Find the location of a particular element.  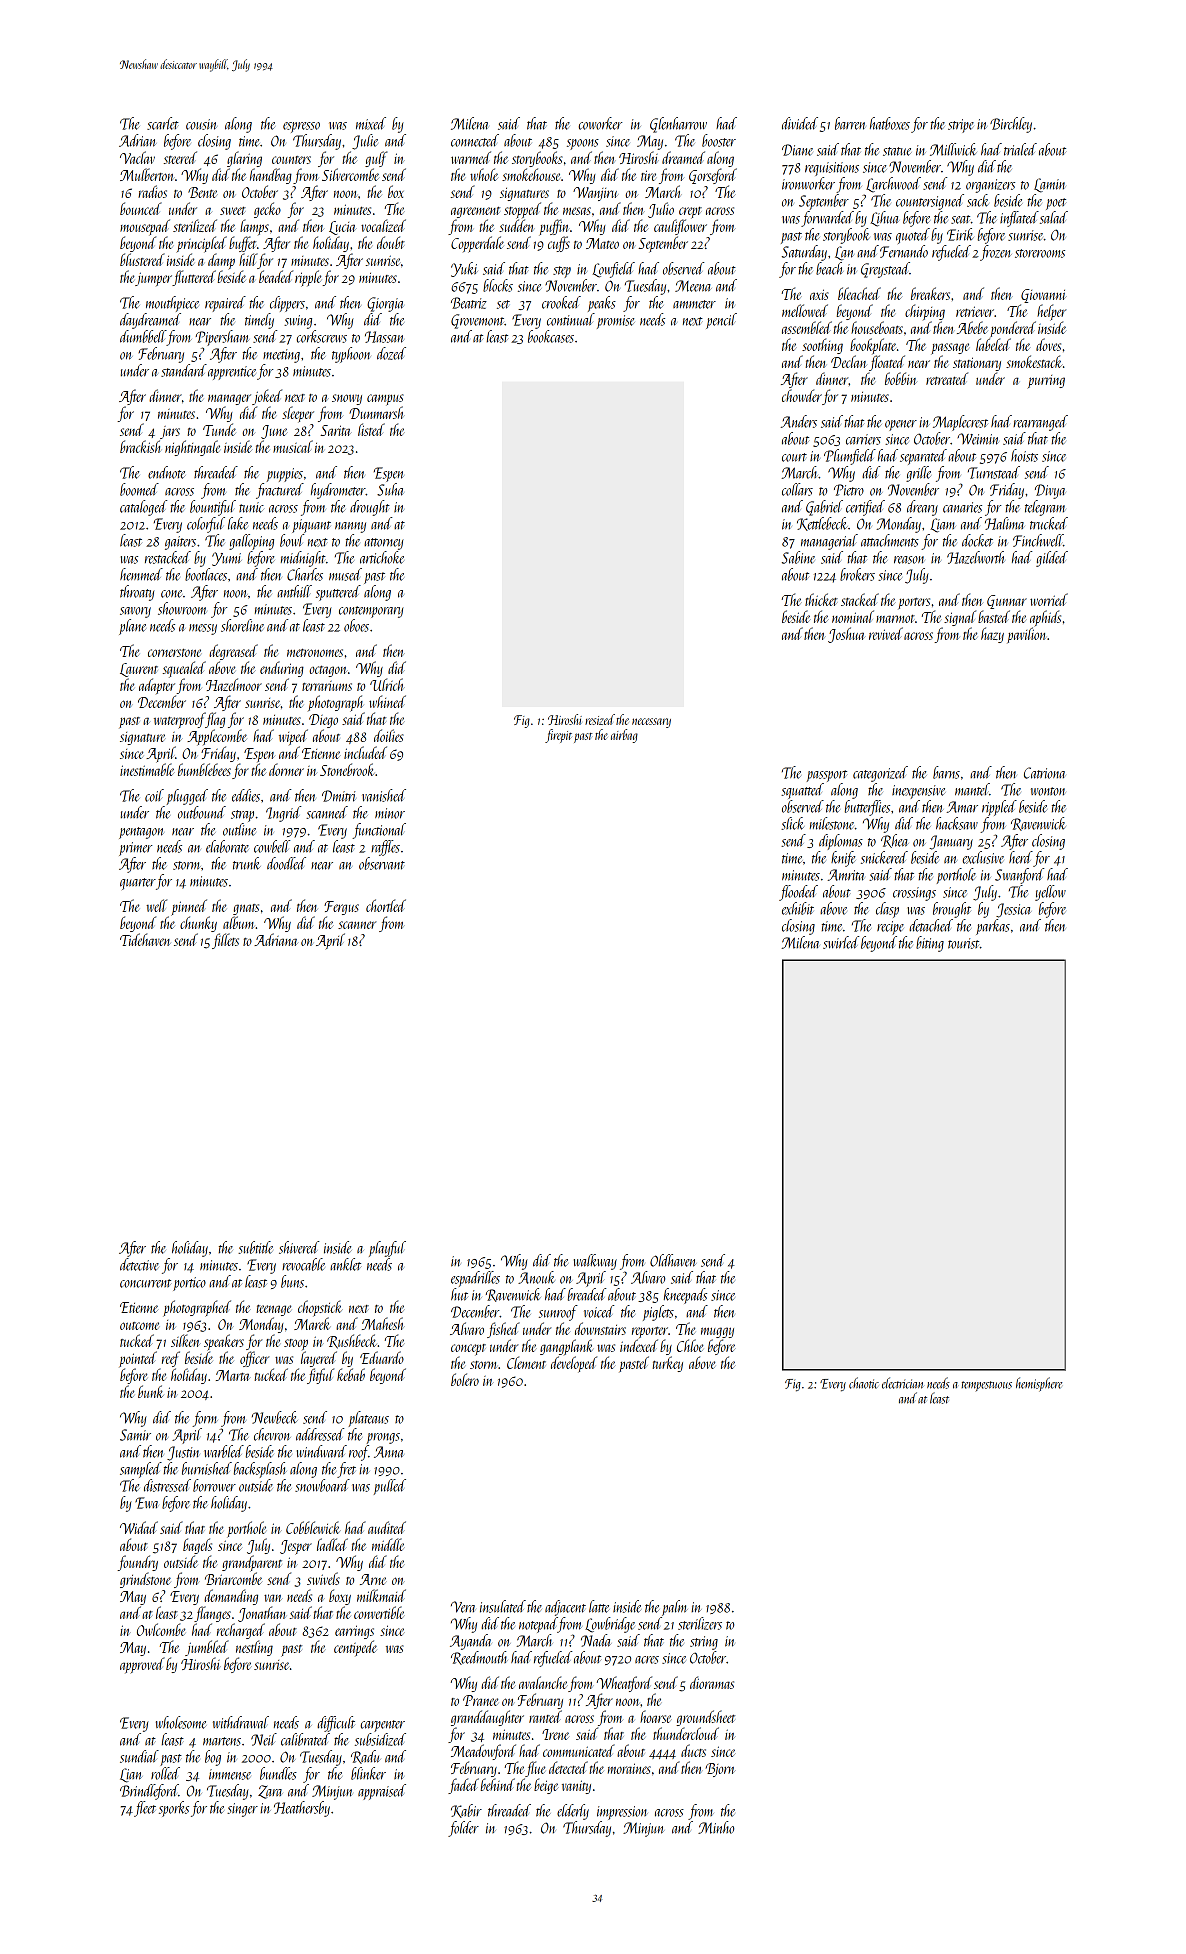

walkway is located at coordinates (595, 1262).
